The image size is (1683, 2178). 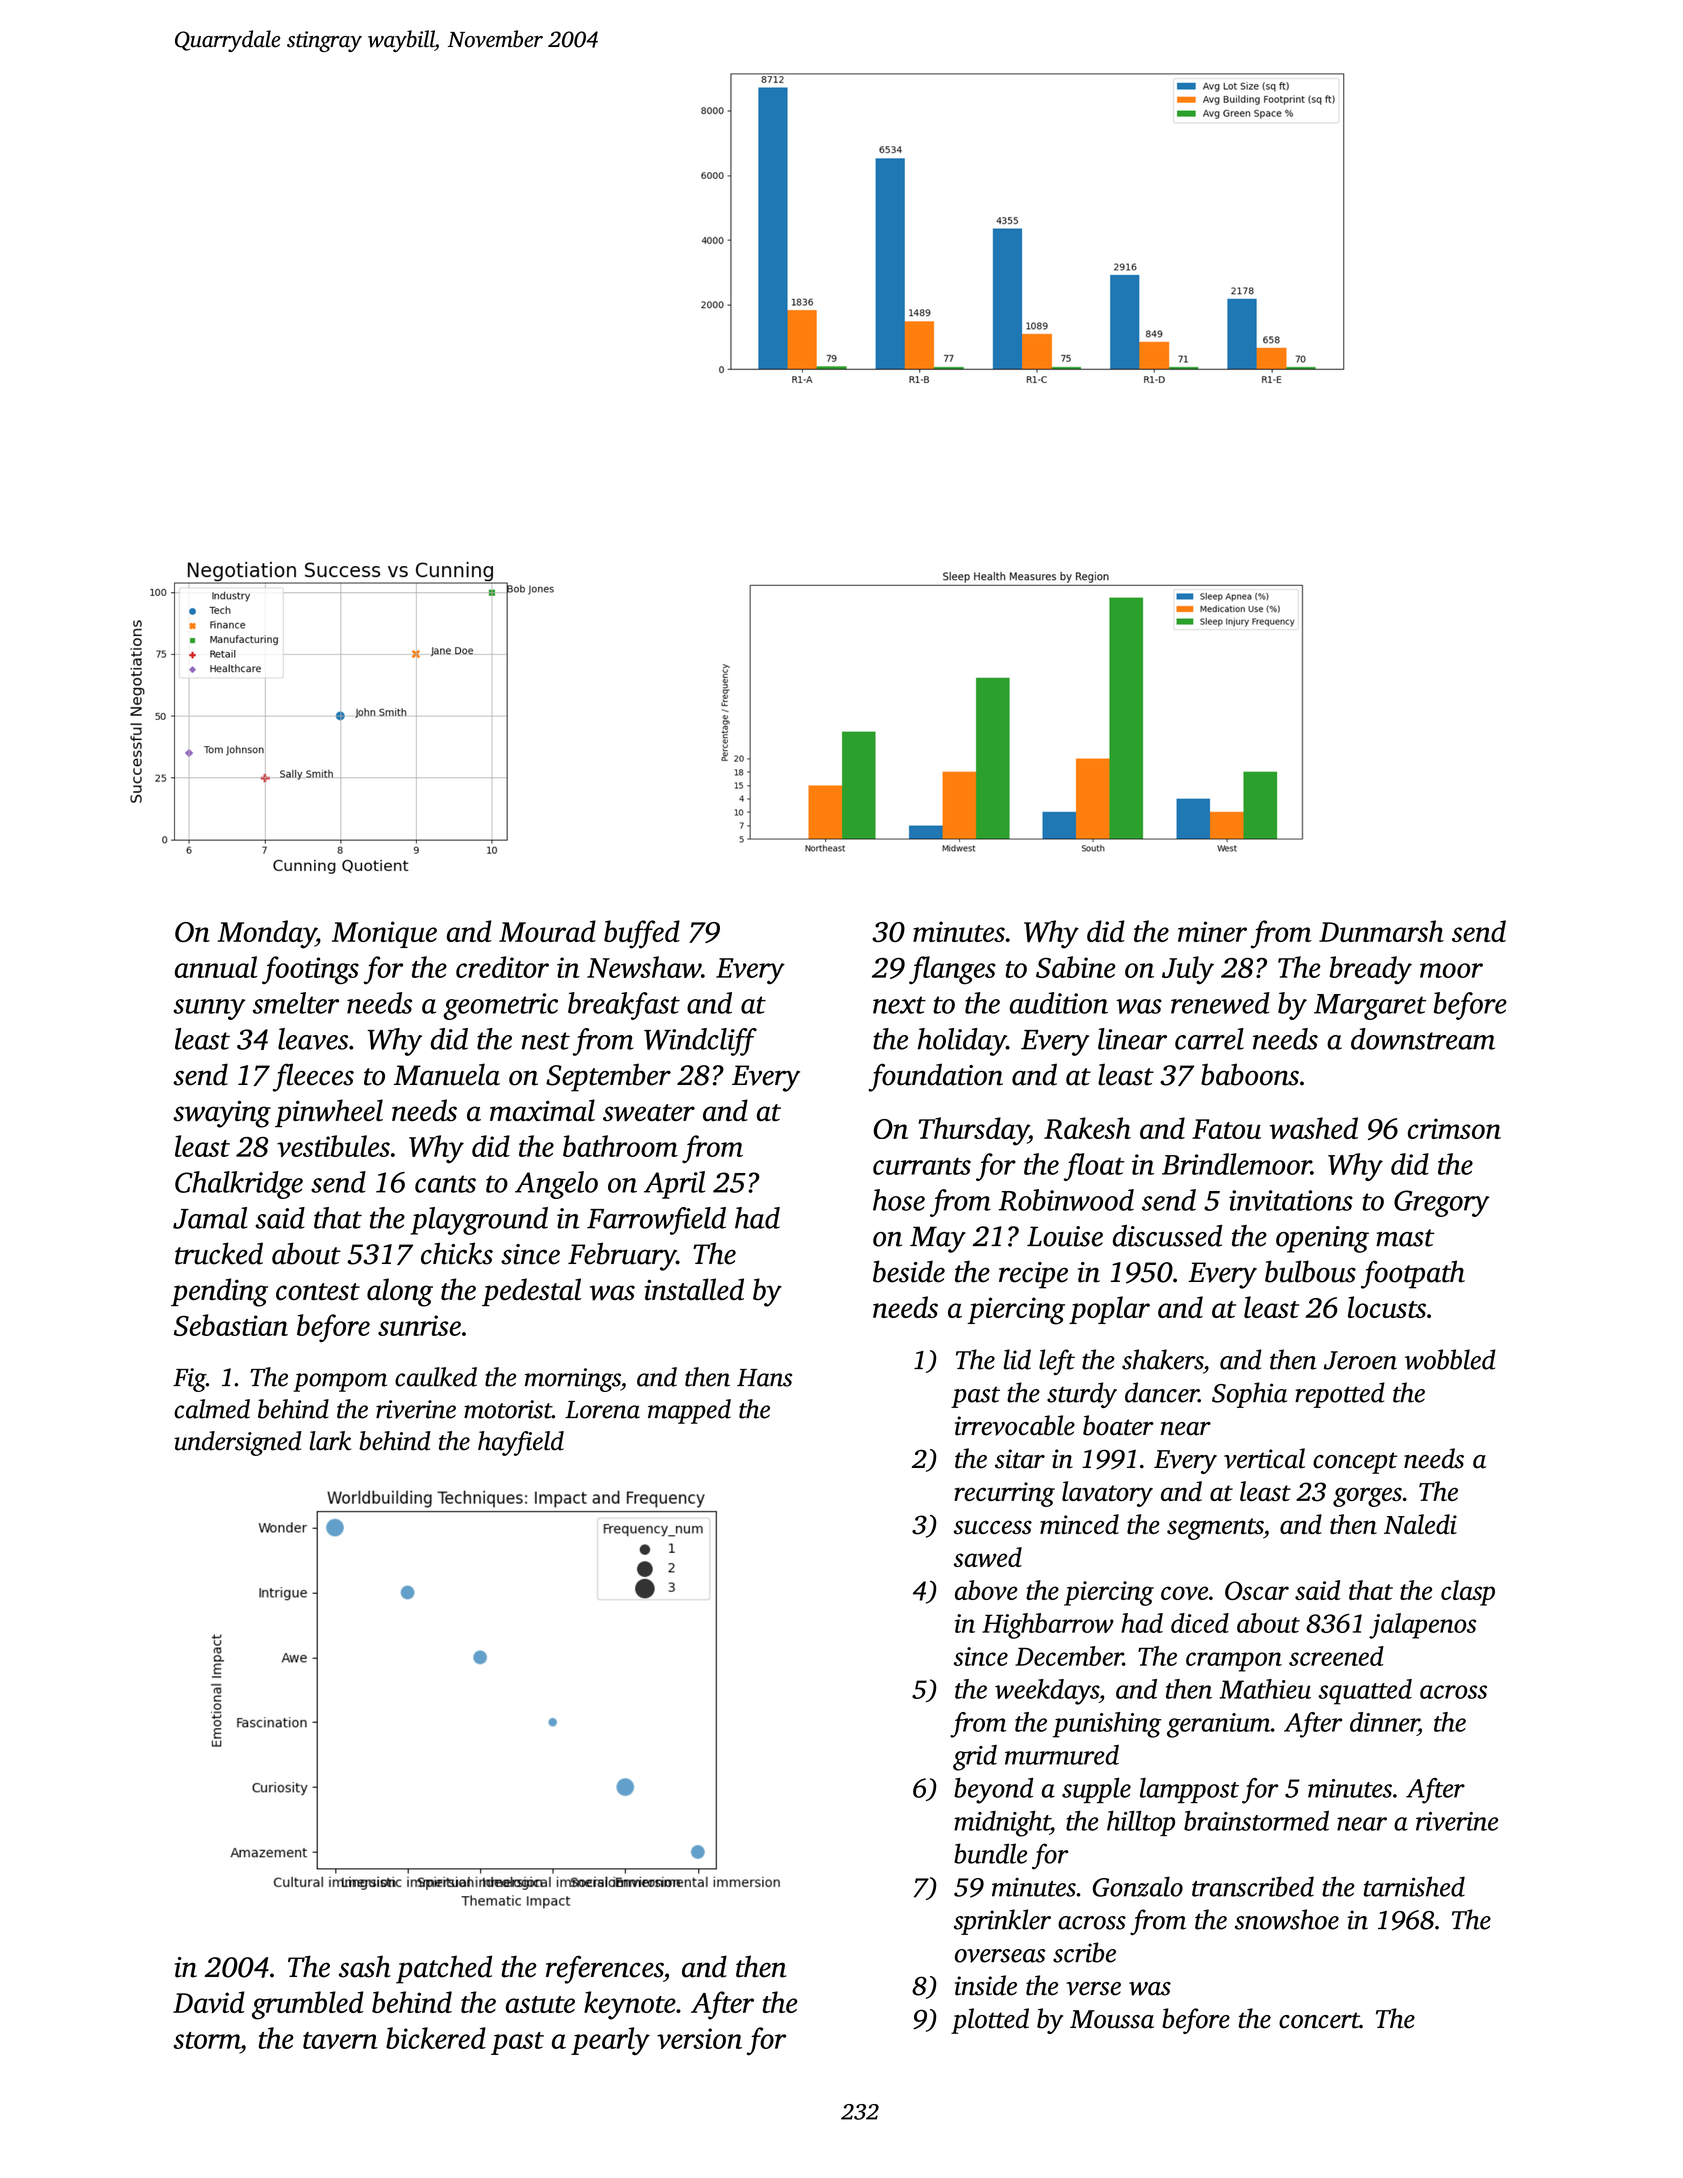 I want to click on snowshoe, so click(x=1287, y=1919).
